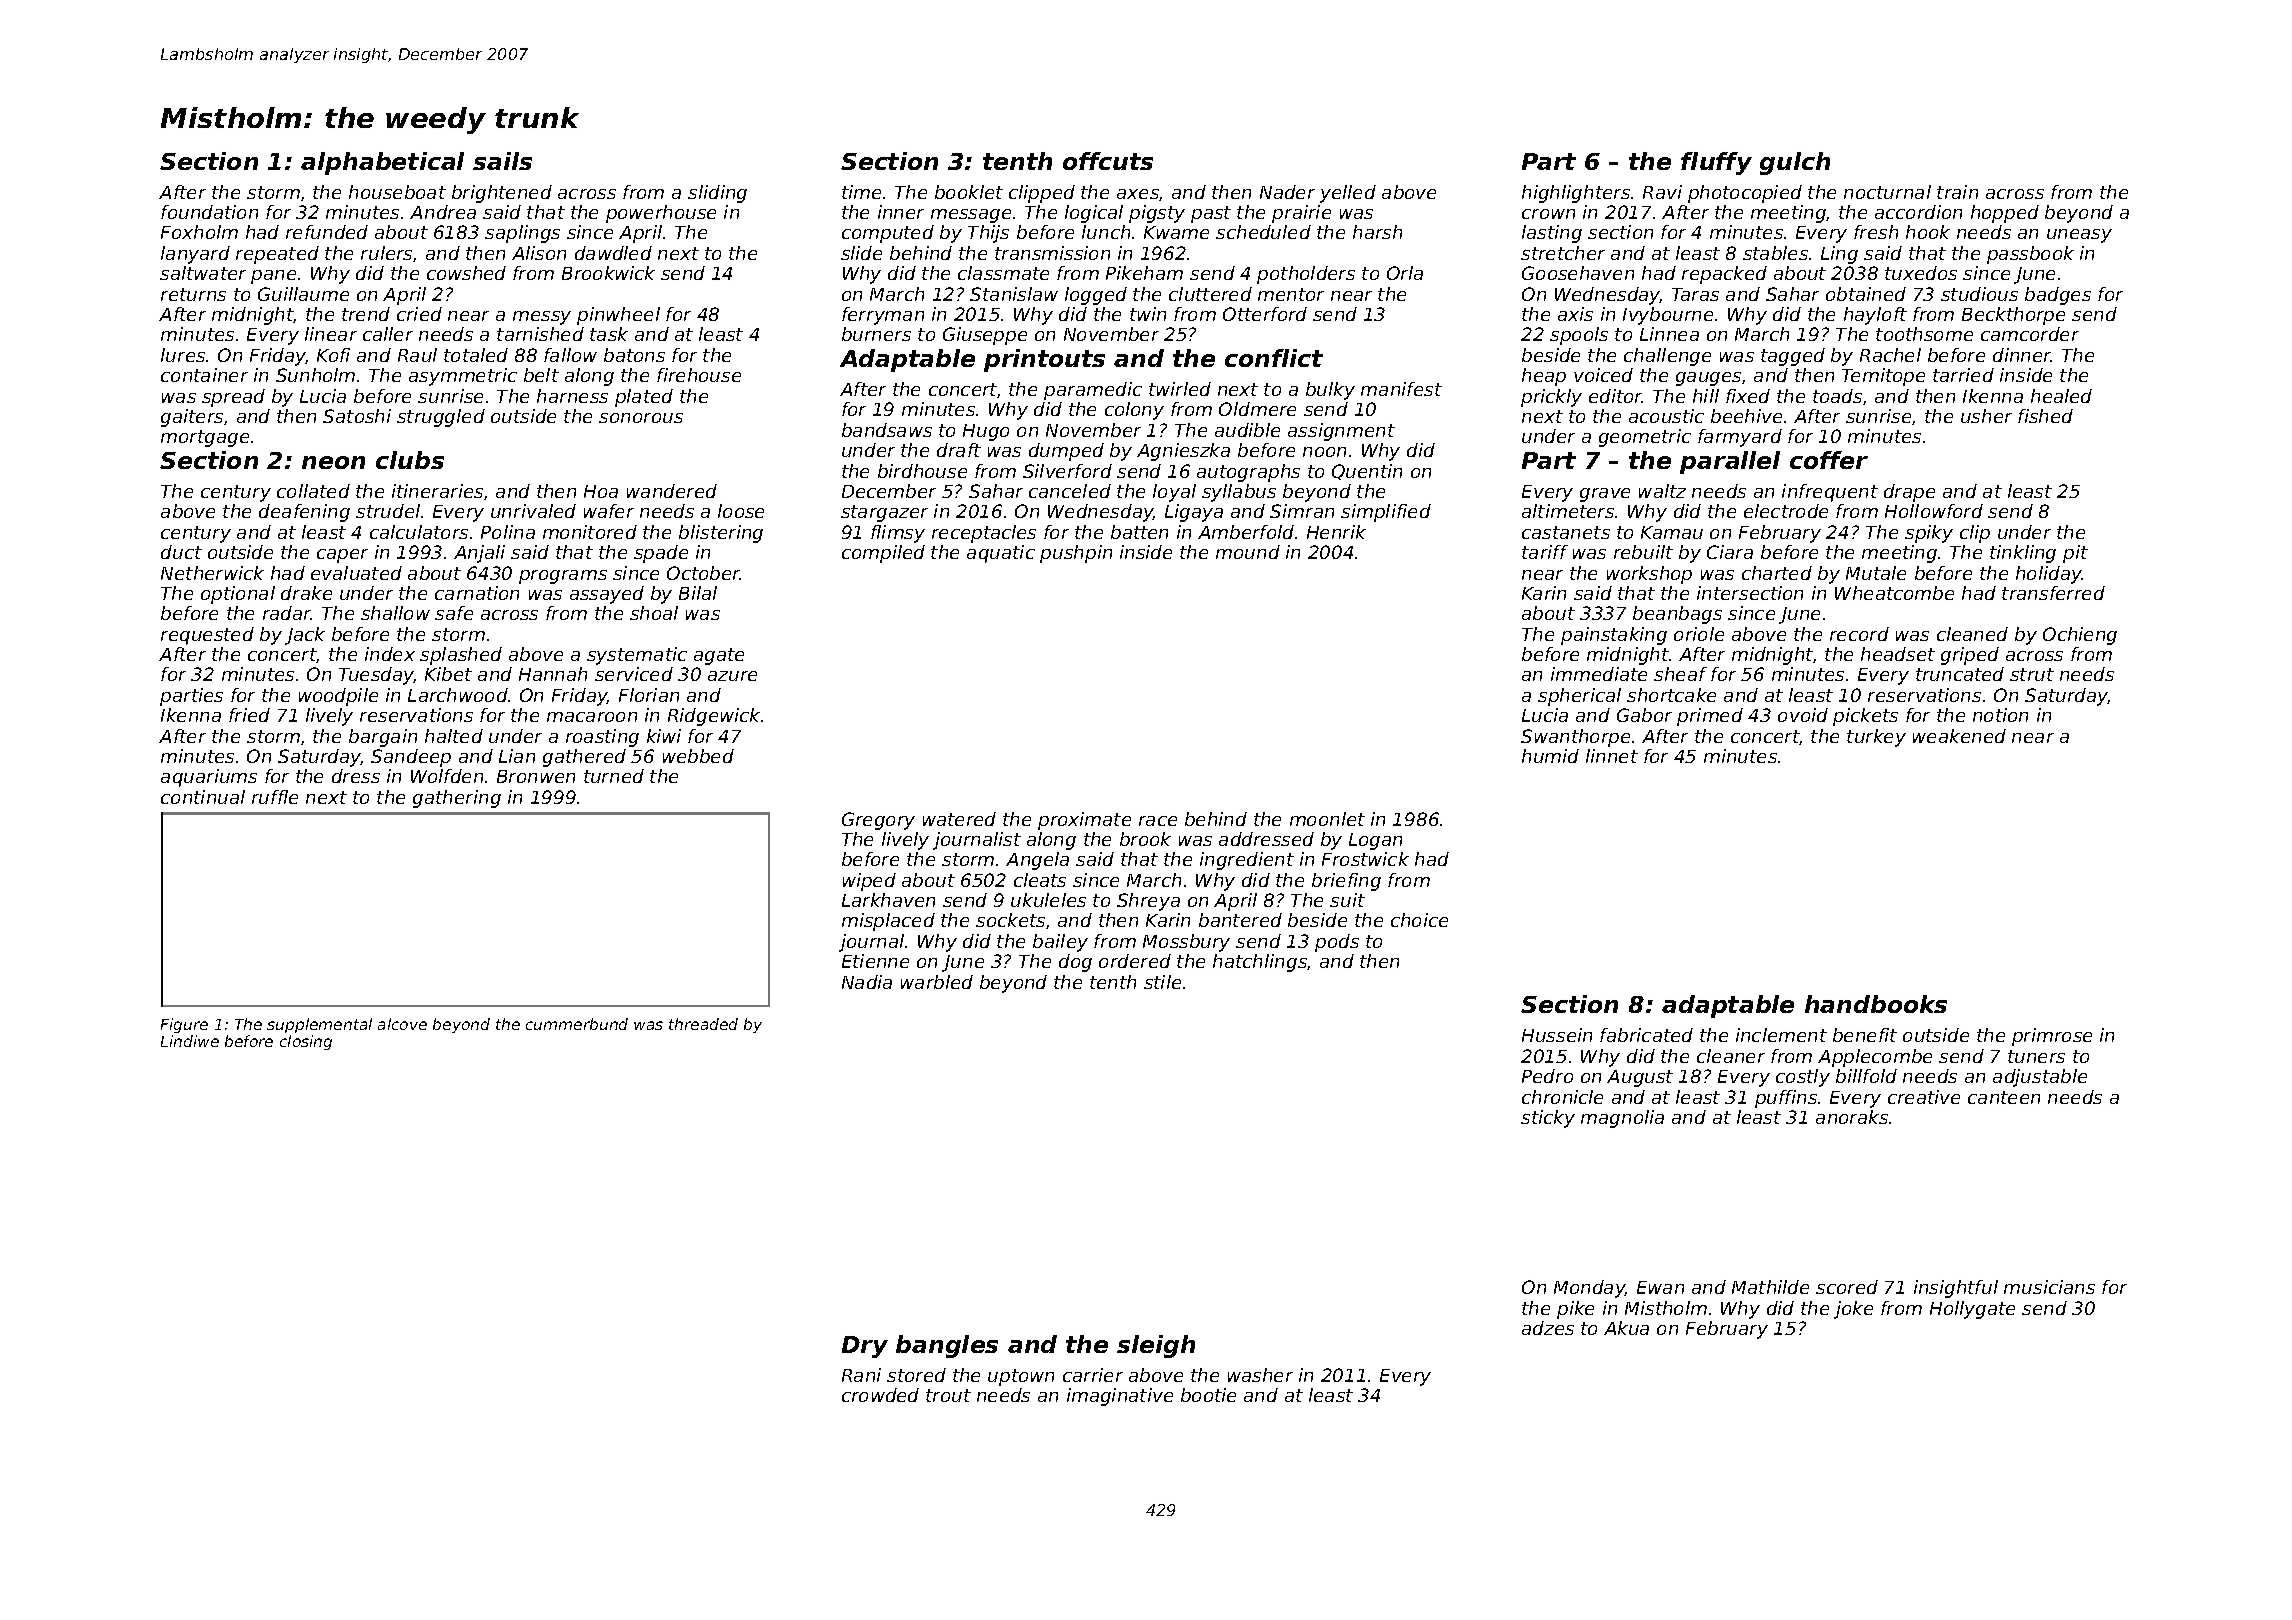 This image has height=1620, width=2292. What do you see at coordinates (865, 1347) in the image?
I see `Dry` at bounding box center [865, 1347].
